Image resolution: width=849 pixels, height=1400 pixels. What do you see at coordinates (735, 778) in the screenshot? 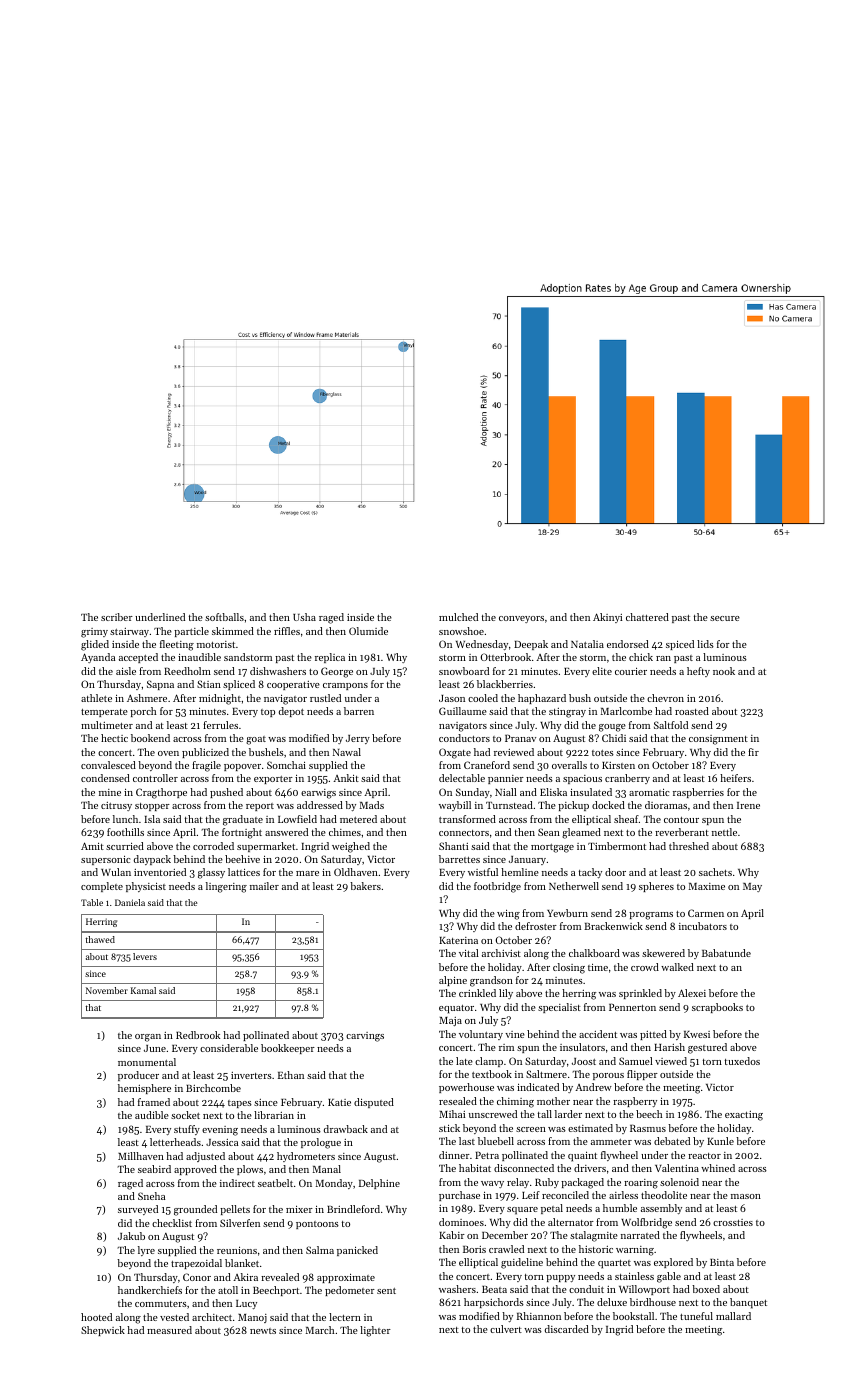
I see `heifers` at bounding box center [735, 778].
